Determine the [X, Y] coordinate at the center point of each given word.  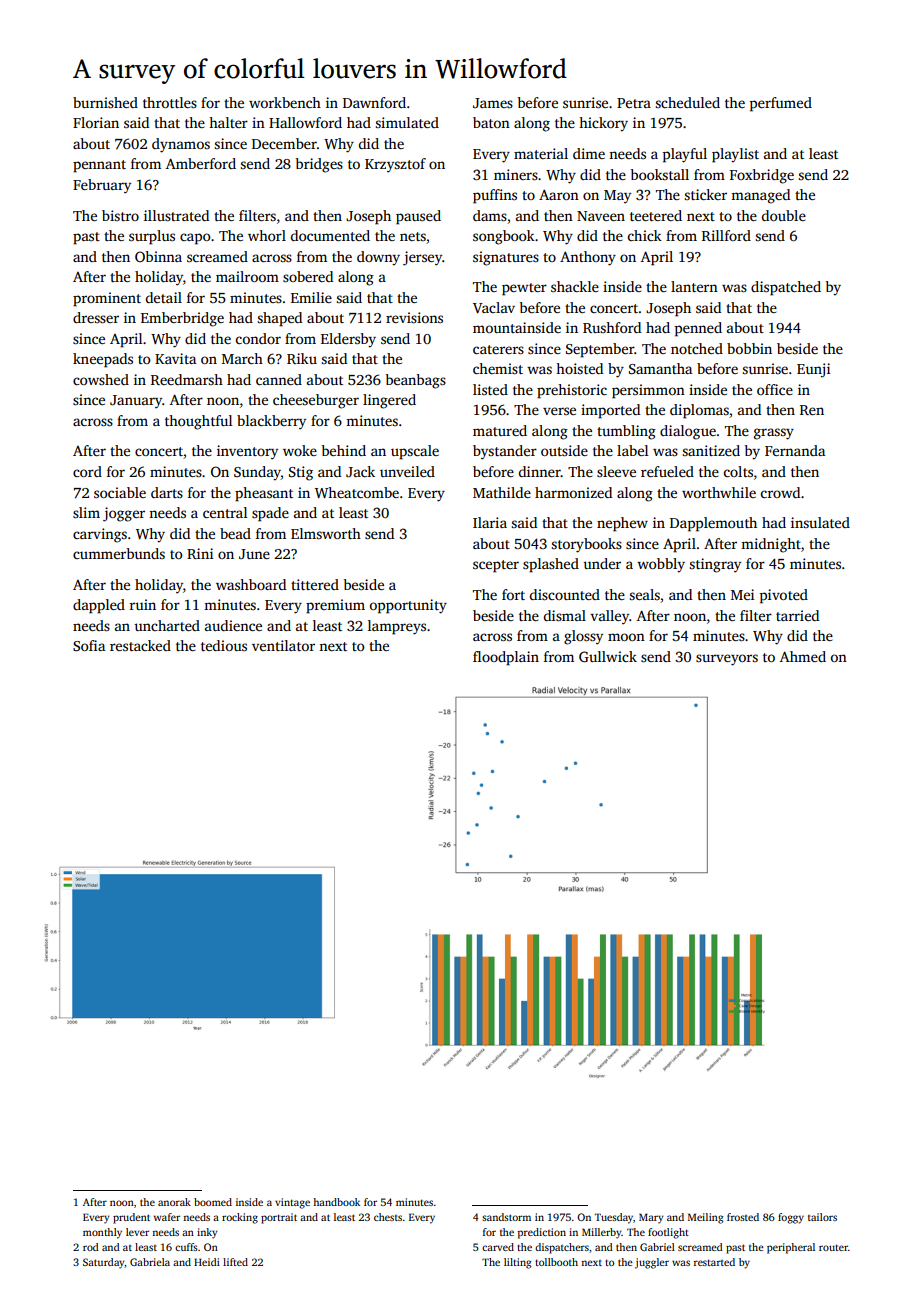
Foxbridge [762, 176]
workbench [285, 102]
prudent [131, 1218]
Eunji [813, 370]
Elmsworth [326, 533]
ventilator [283, 645]
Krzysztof [395, 165]
